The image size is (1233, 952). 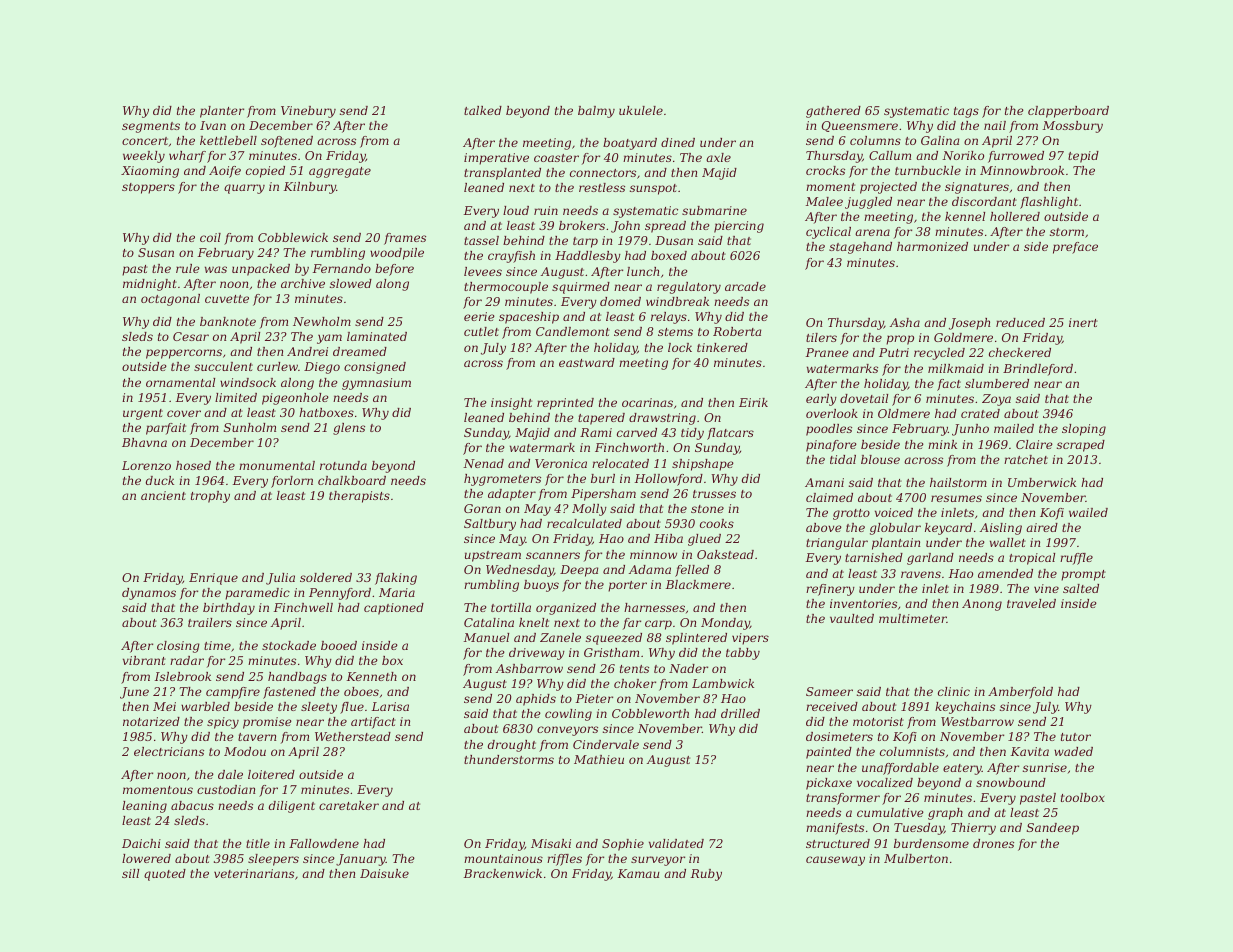 I want to click on ocarinas, so click(x=647, y=402).
